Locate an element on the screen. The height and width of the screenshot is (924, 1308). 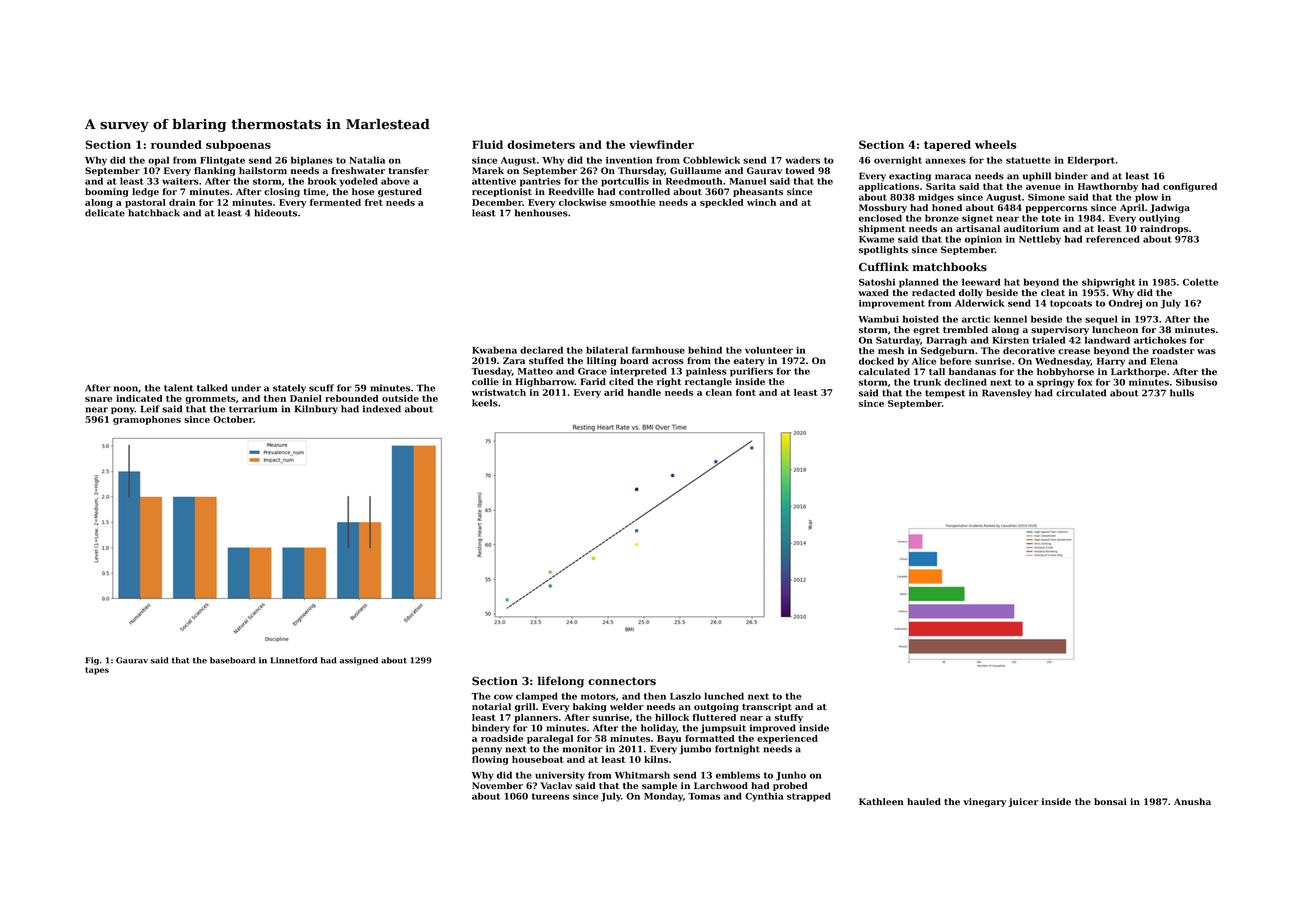
Kathleen is located at coordinates (881, 801).
